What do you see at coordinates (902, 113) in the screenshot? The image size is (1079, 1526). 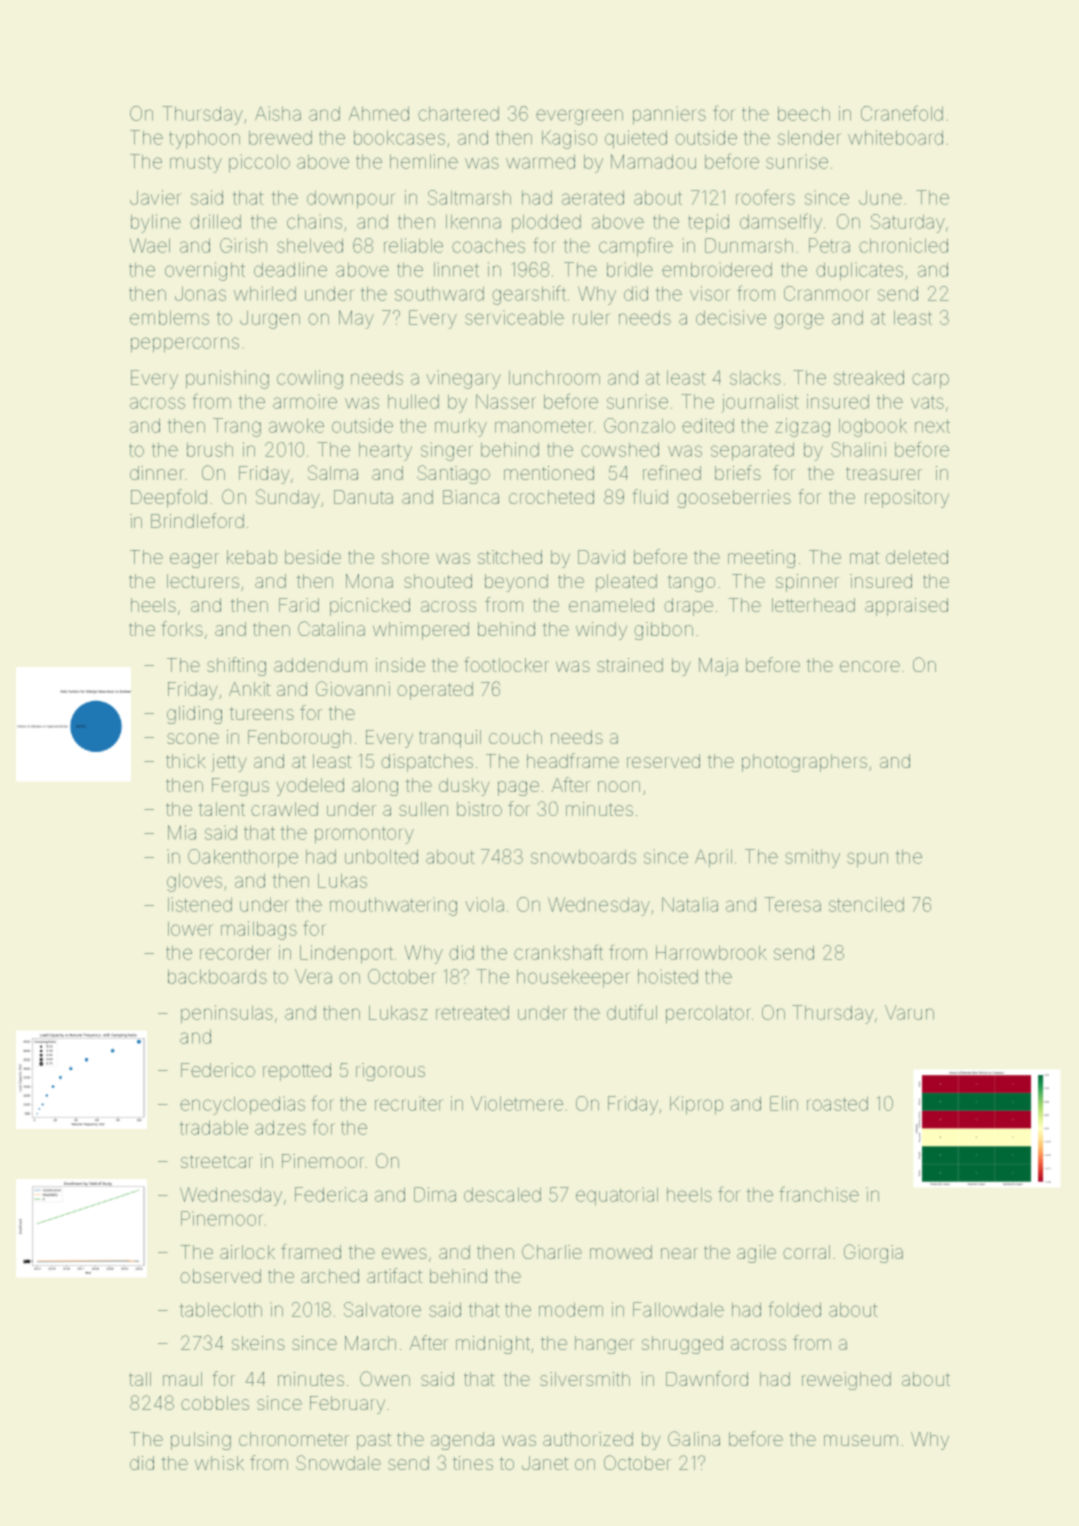 I see `Cranefold` at bounding box center [902, 113].
